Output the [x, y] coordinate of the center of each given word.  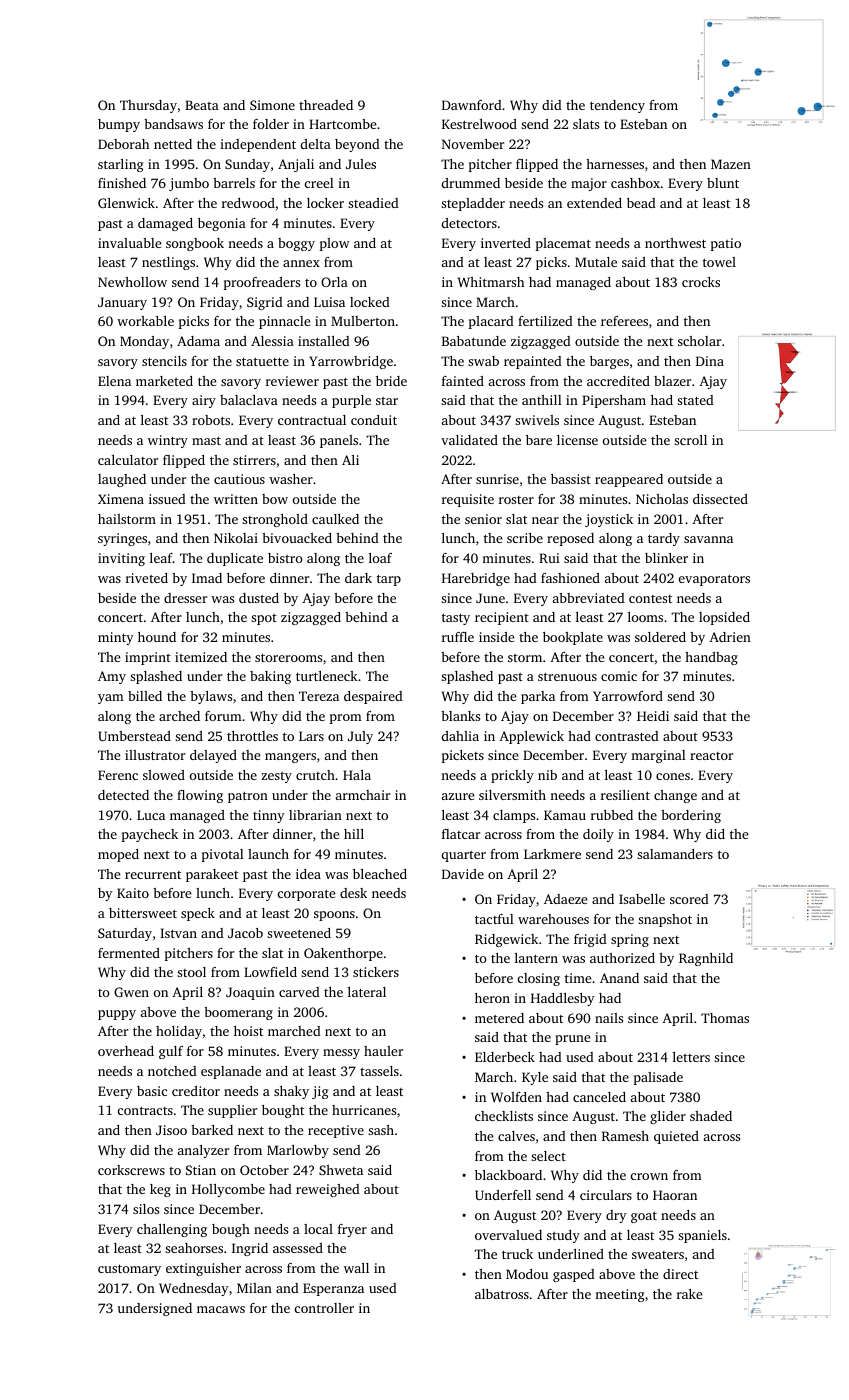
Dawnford [472, 105]
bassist [571, 479]
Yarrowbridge [351, 362]
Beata [202, 105]
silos [146, 1209]
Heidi [653, 716]
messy [341, 1054]
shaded [711, 1116]
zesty [277, 777]
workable [145, 321]
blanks [460, 716]
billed [145, 696]
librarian [315, 815]
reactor [711, 756]
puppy [117, 1015]
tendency [617, 106]
